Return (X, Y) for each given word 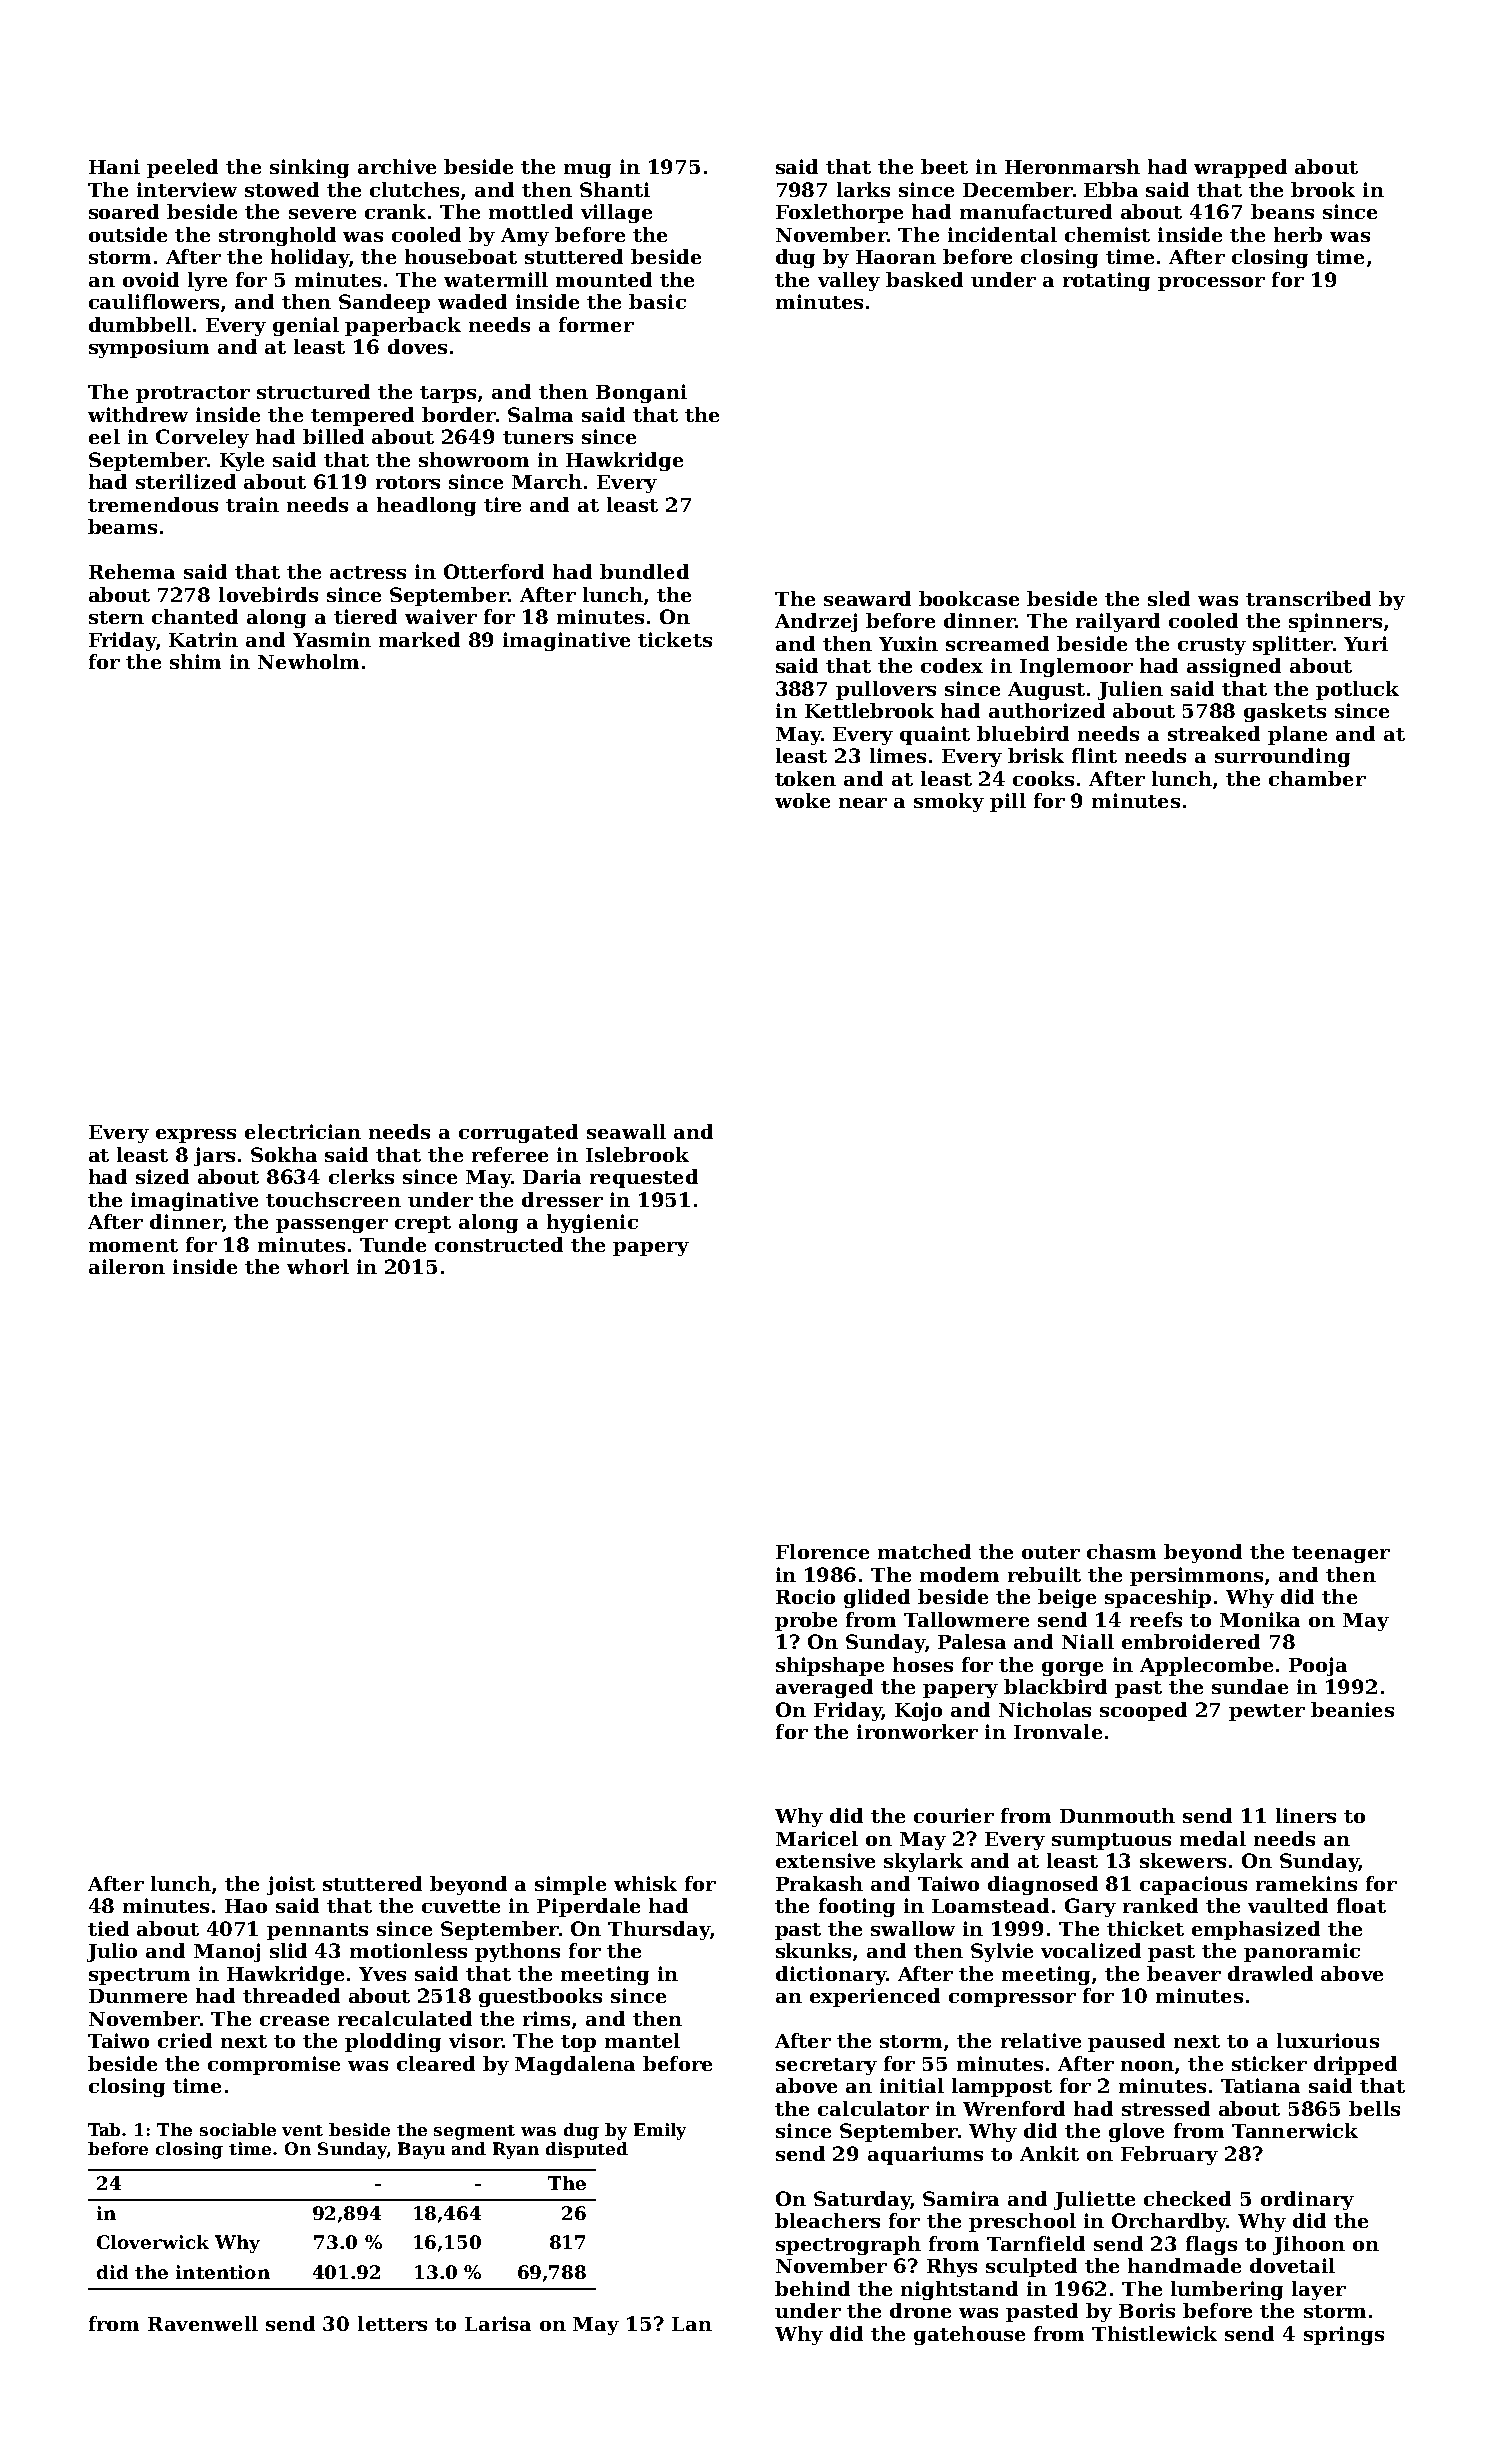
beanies (1352, 1709)
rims (546, 2018)
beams (122, 526)
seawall (626, 1131)
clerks (361, 1176)
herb (1298, 234)
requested (644, 1178)
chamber (1317, 778)
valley (849, 281)
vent (302, 2130)
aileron (127, 1266)
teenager (1341, 1554)
